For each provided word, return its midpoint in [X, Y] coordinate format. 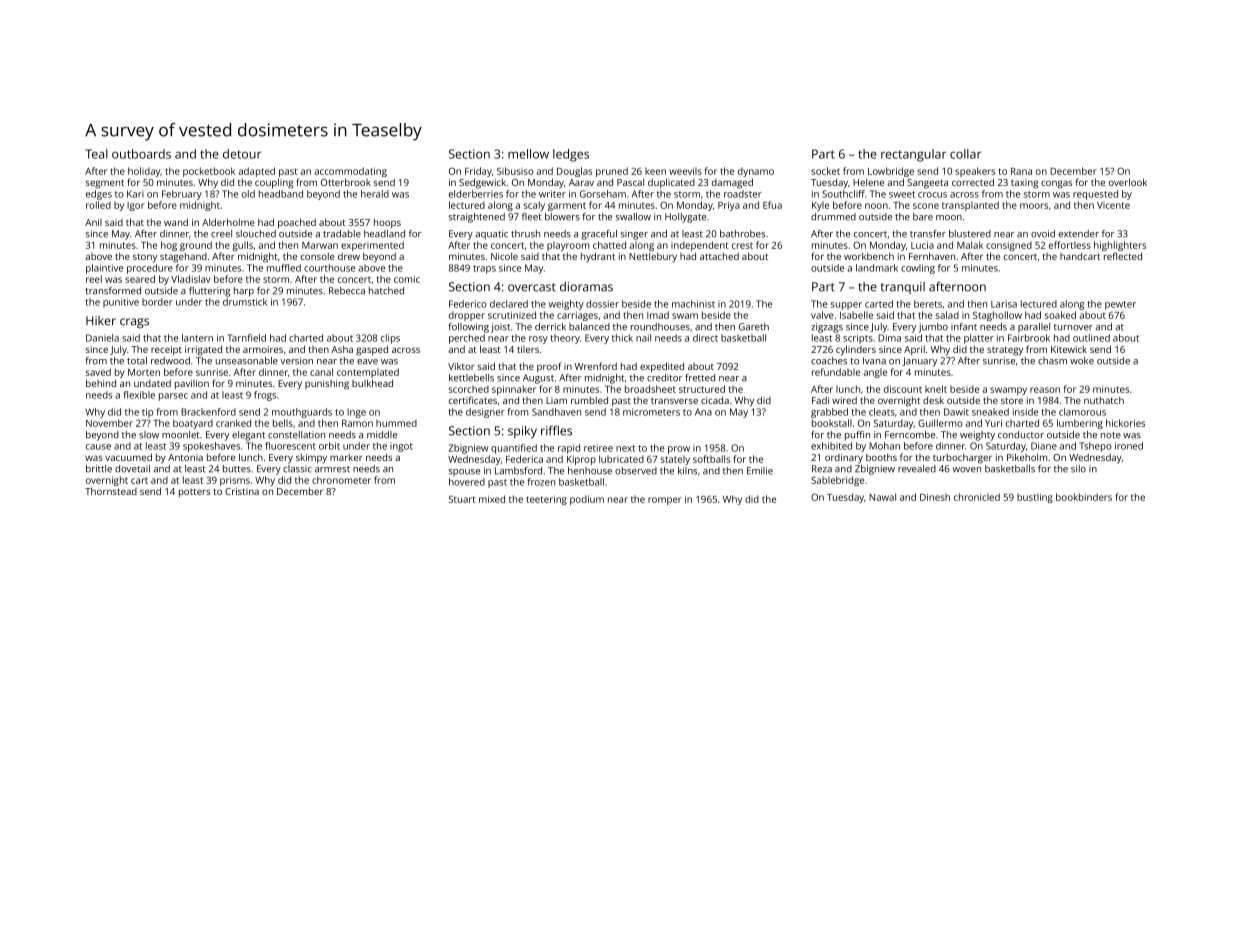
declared [509, 304]
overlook [1128, 182]
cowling [918, 269]
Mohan [884, 446]
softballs [711, 459]
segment [105, 184]
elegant [248, 436]
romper [665, 501]
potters [194, 493]
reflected [1123, 256]
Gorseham [603, 194]
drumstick [245, 302]
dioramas [586, 287]
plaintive [104, 269]
